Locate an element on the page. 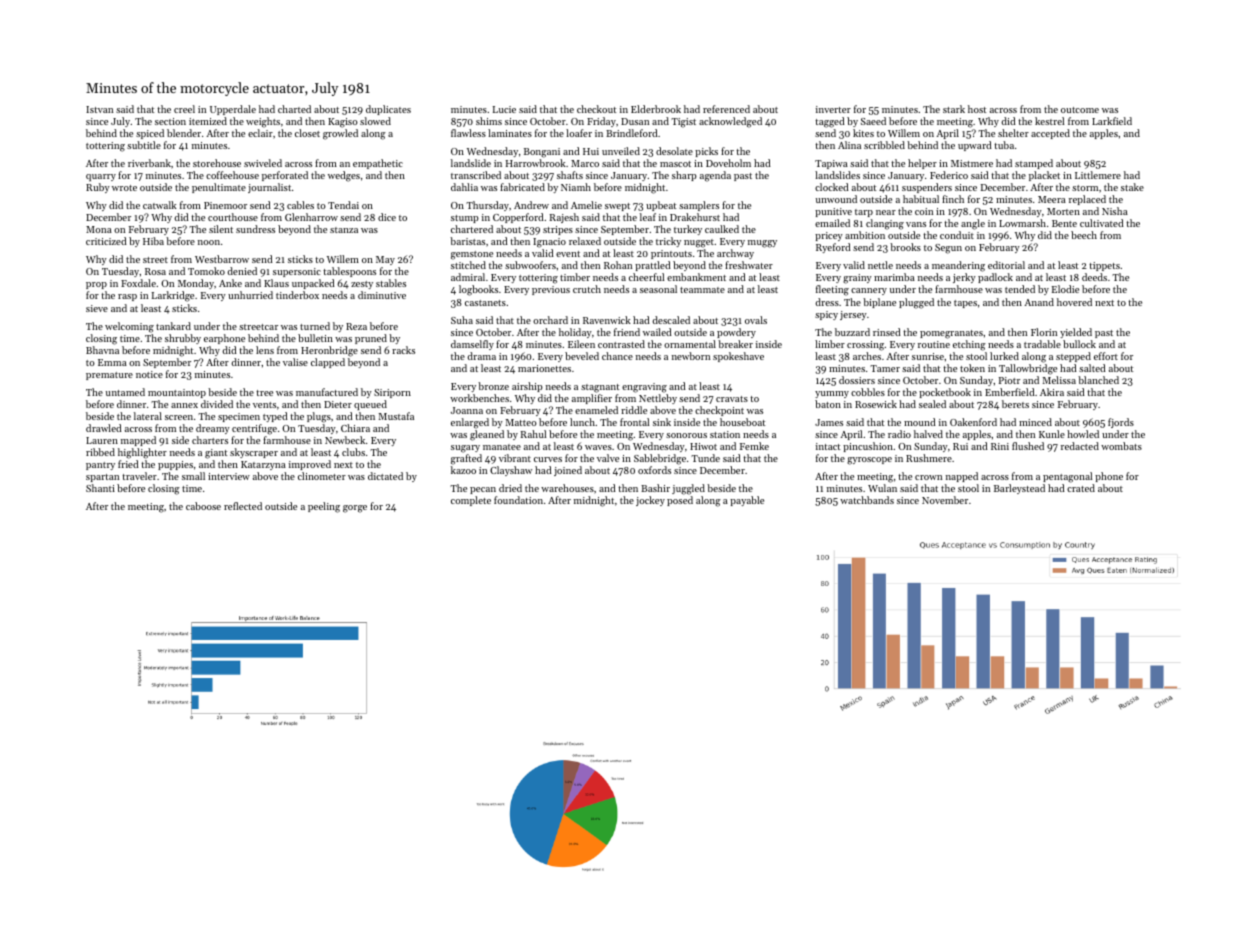 The height and width of the page is (952, 1233). hovered is located at coordinates (1074, 302).
